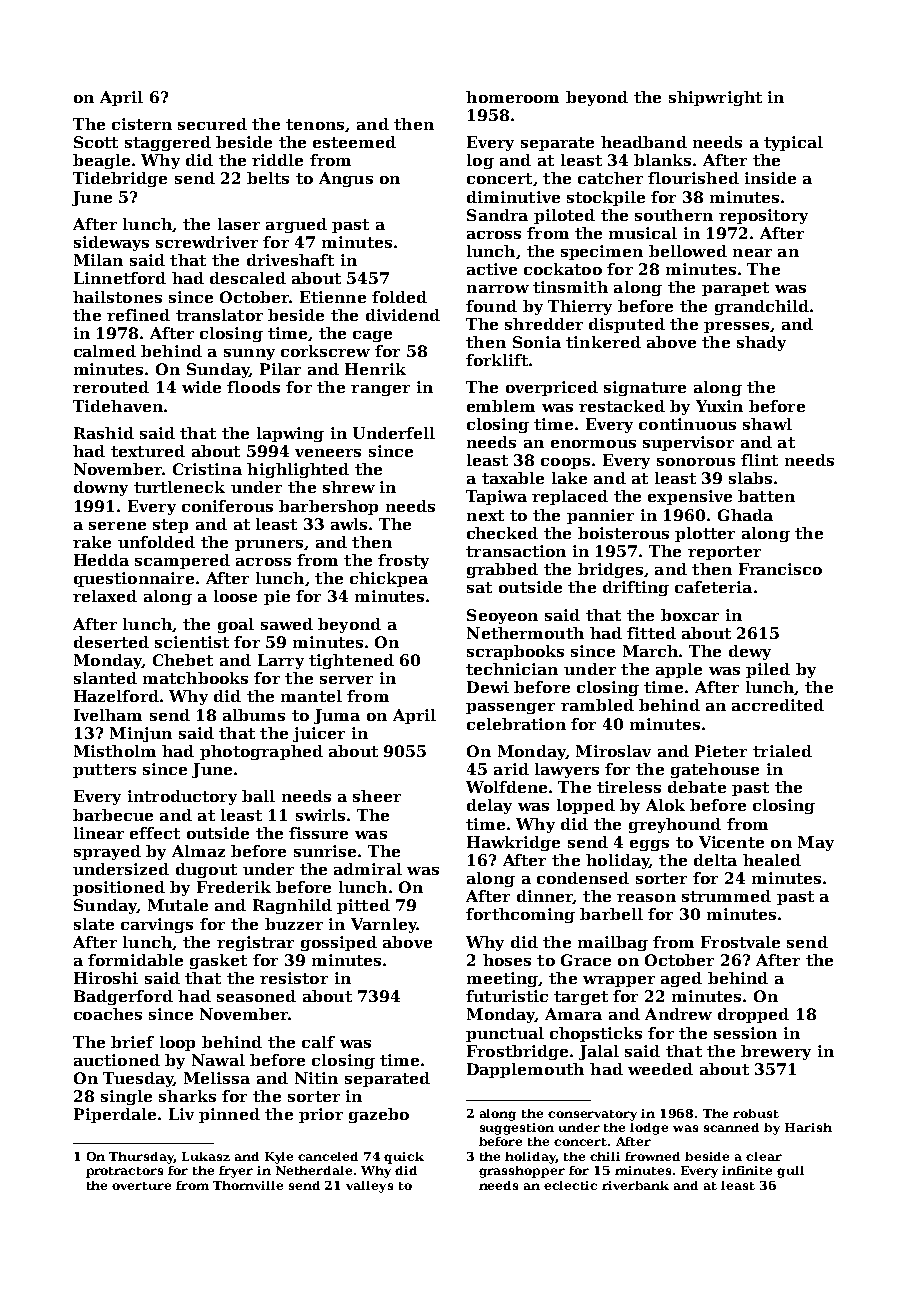 This page has width=908, height=1316. Describe the element at coordinates (107, 852) in the page. I see `sprayed` at that location.
